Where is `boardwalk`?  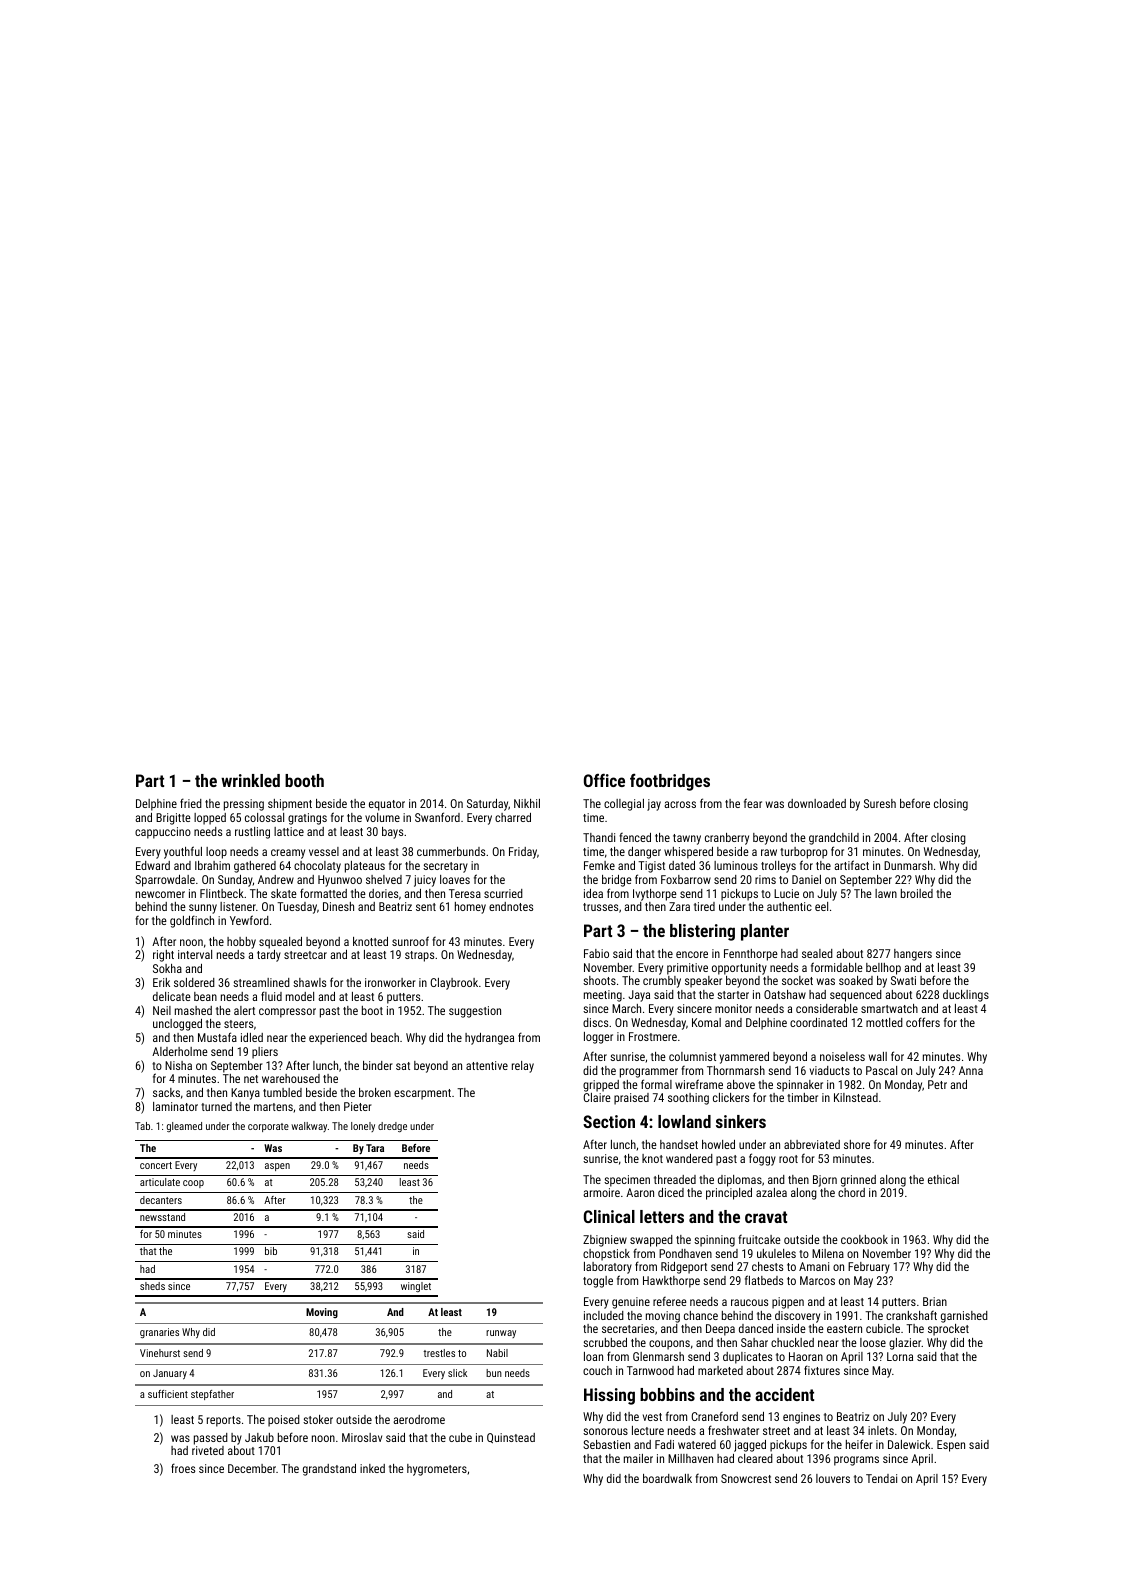
boardwalk is located at coordinates (667, 1478).
